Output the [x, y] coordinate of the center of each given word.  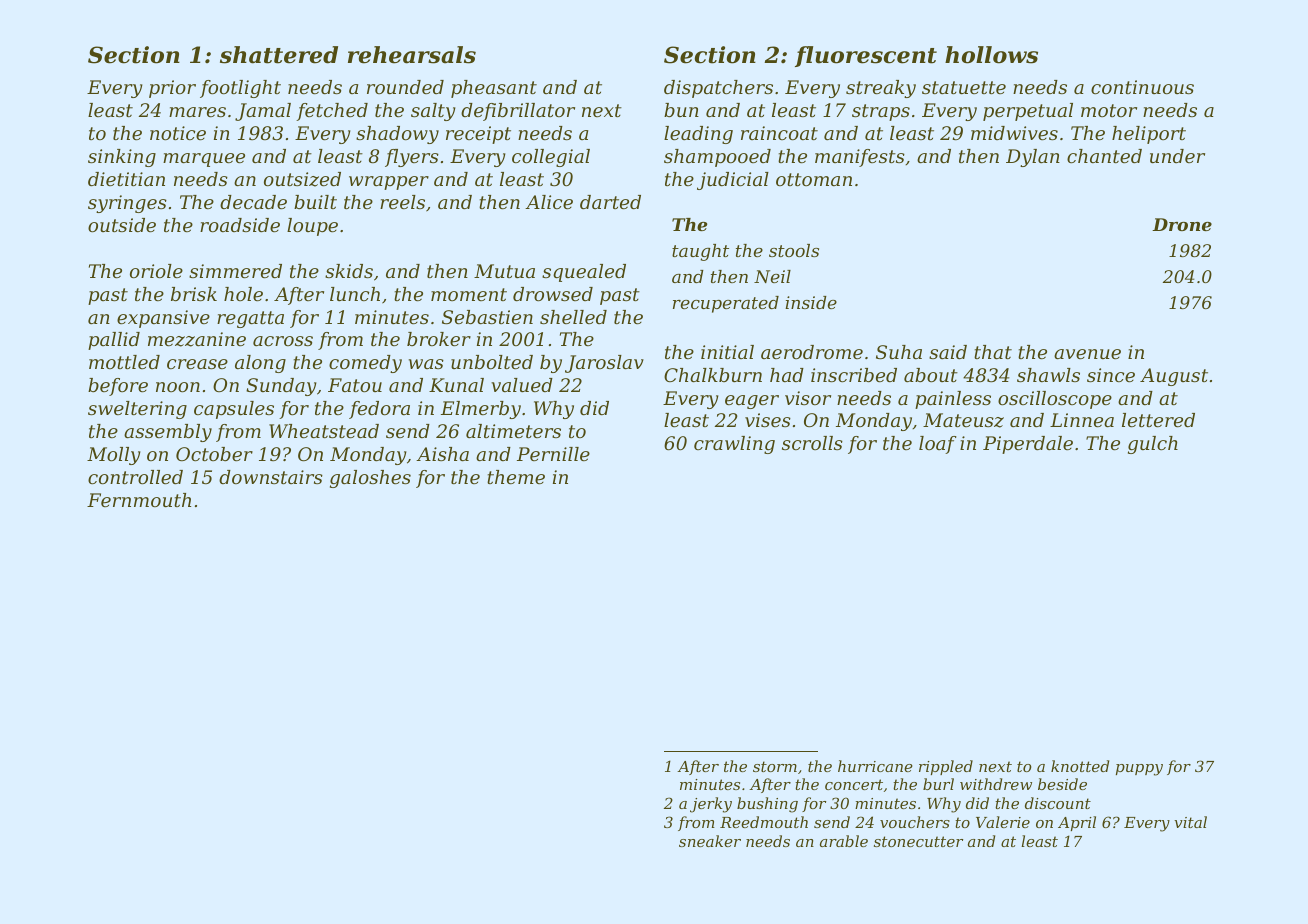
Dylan [1033, 158]
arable [844, 841]
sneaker [710, 841]
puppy [1139, 770]
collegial [551, 158]
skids [349, 271]
